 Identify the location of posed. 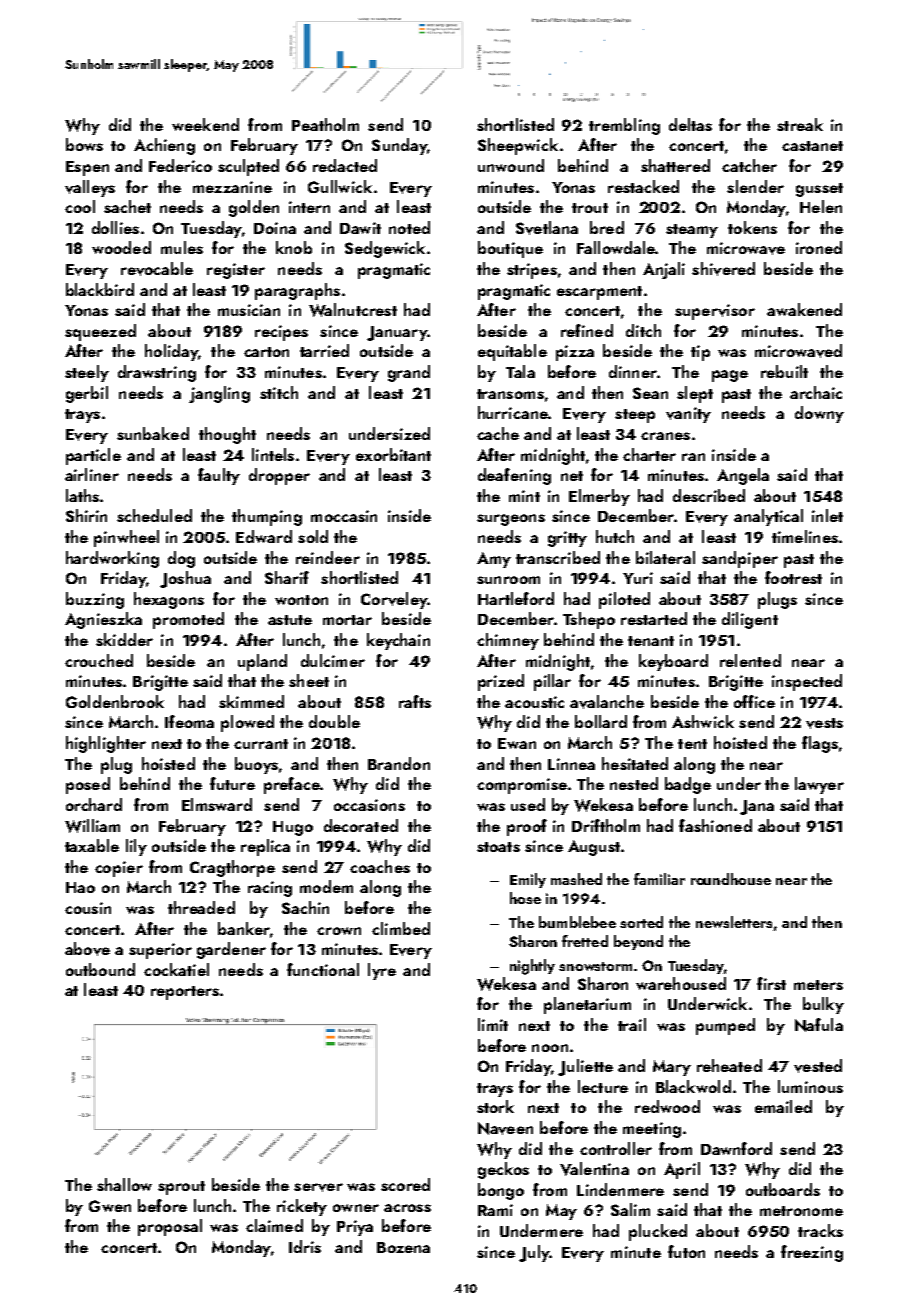
(88, 785).
